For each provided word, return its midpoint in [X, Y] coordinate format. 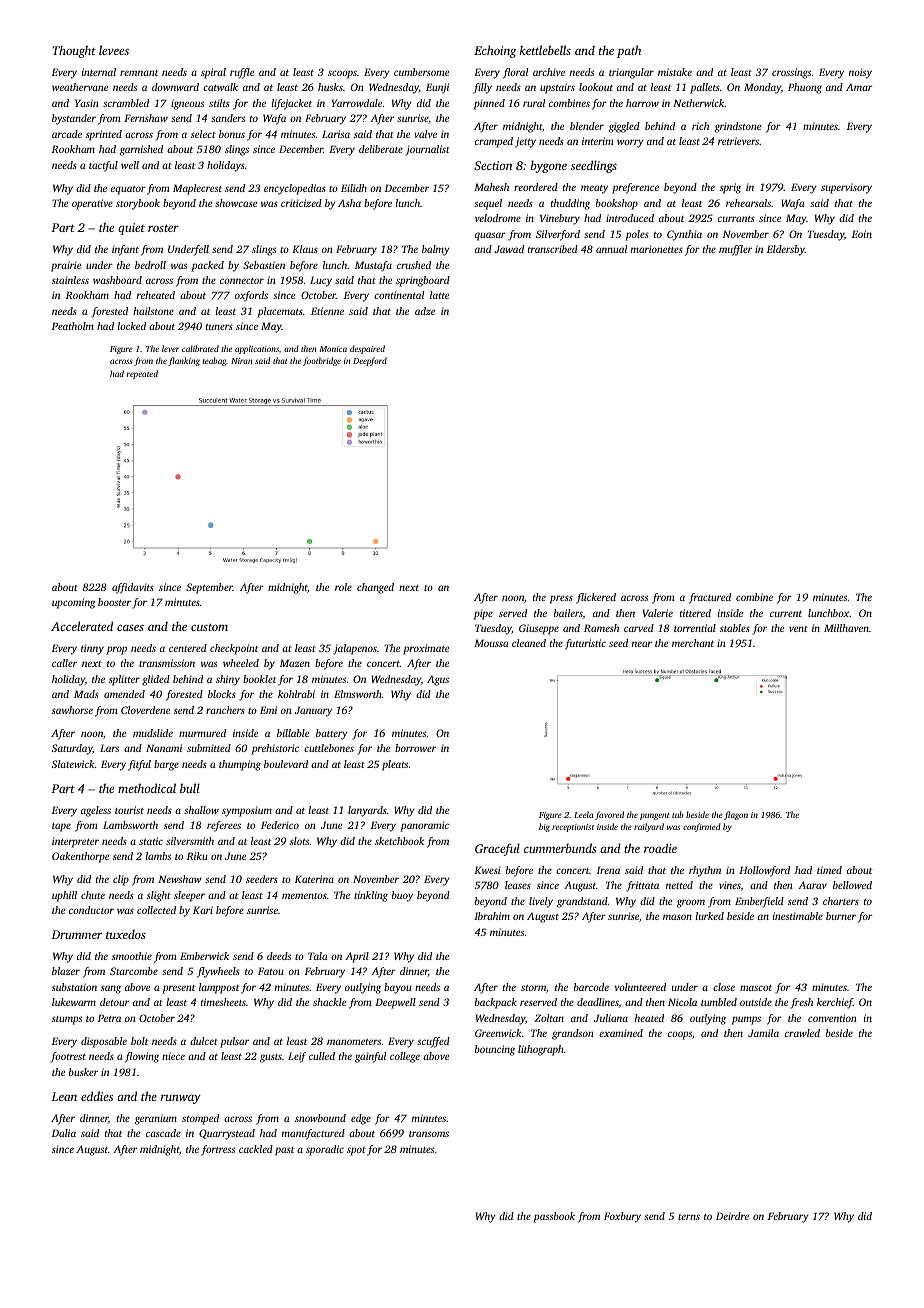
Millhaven [846, 628]
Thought [74, 51]
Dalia [64, 1133]
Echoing [495, 51]
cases [130, 628]
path [629, 51]
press [561, 599]
